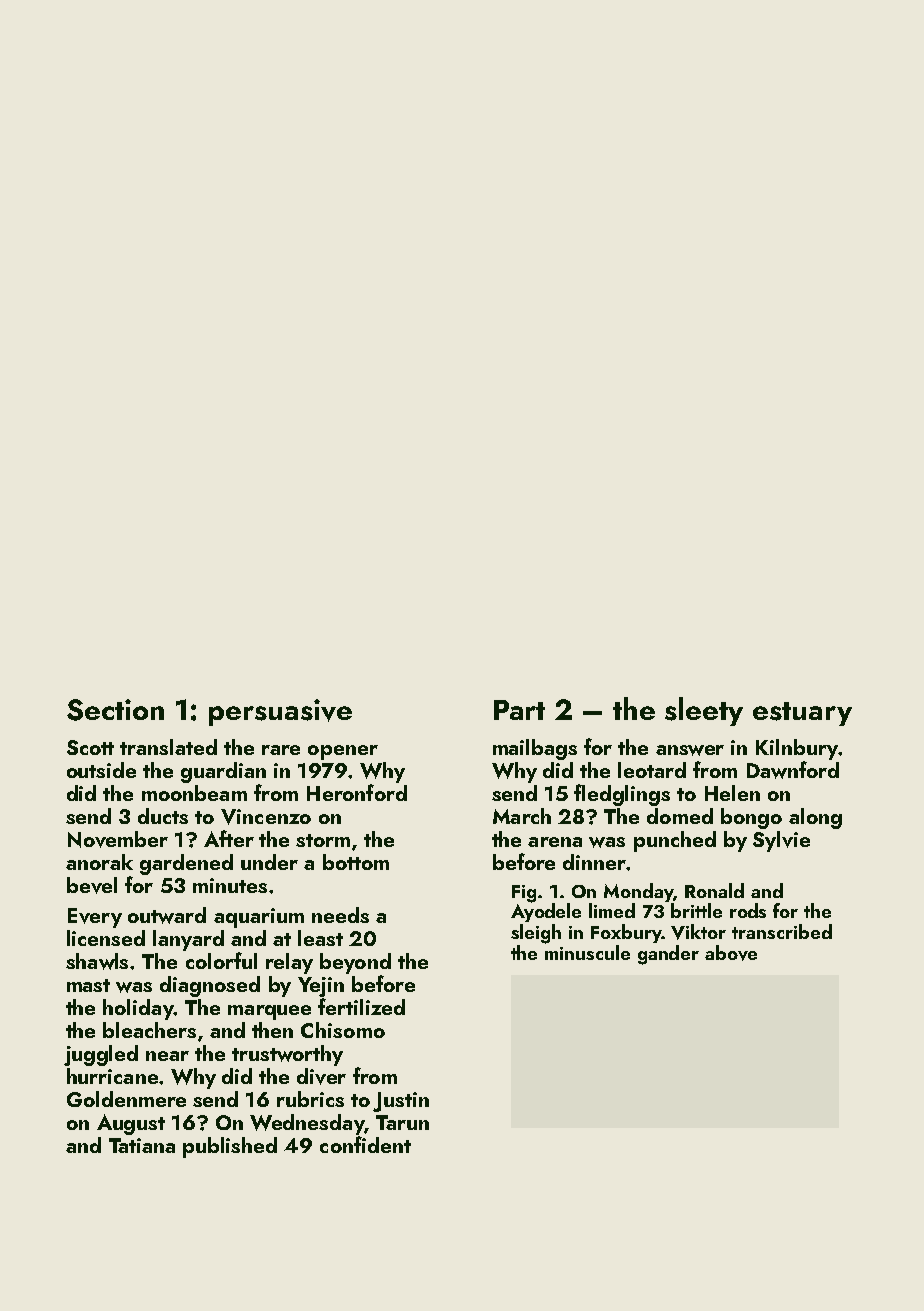 This screenshot has width=924, height=1311. Describe the element at coordinates (675, 841) in the screenshot. I see `punched` at that location.
